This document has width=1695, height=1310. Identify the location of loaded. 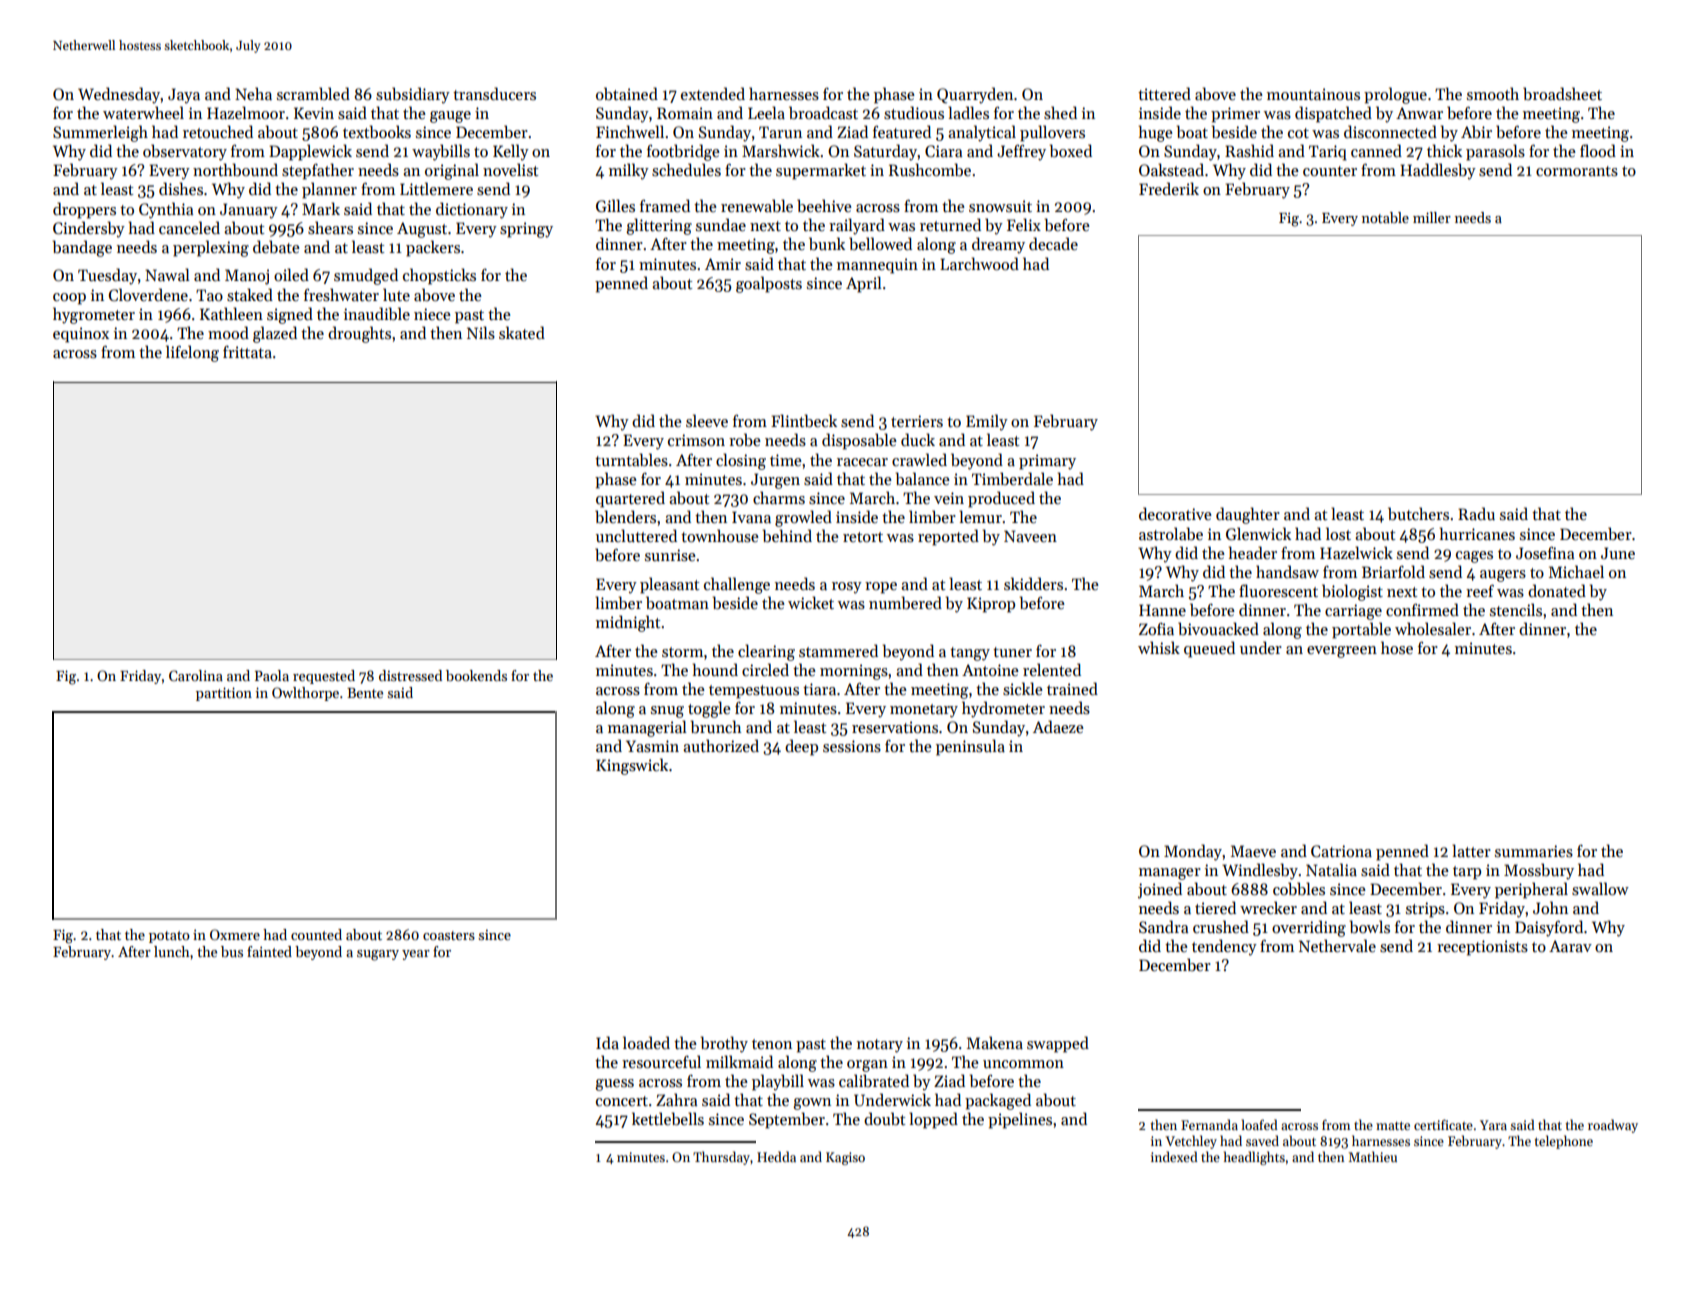
(646, 1042).
